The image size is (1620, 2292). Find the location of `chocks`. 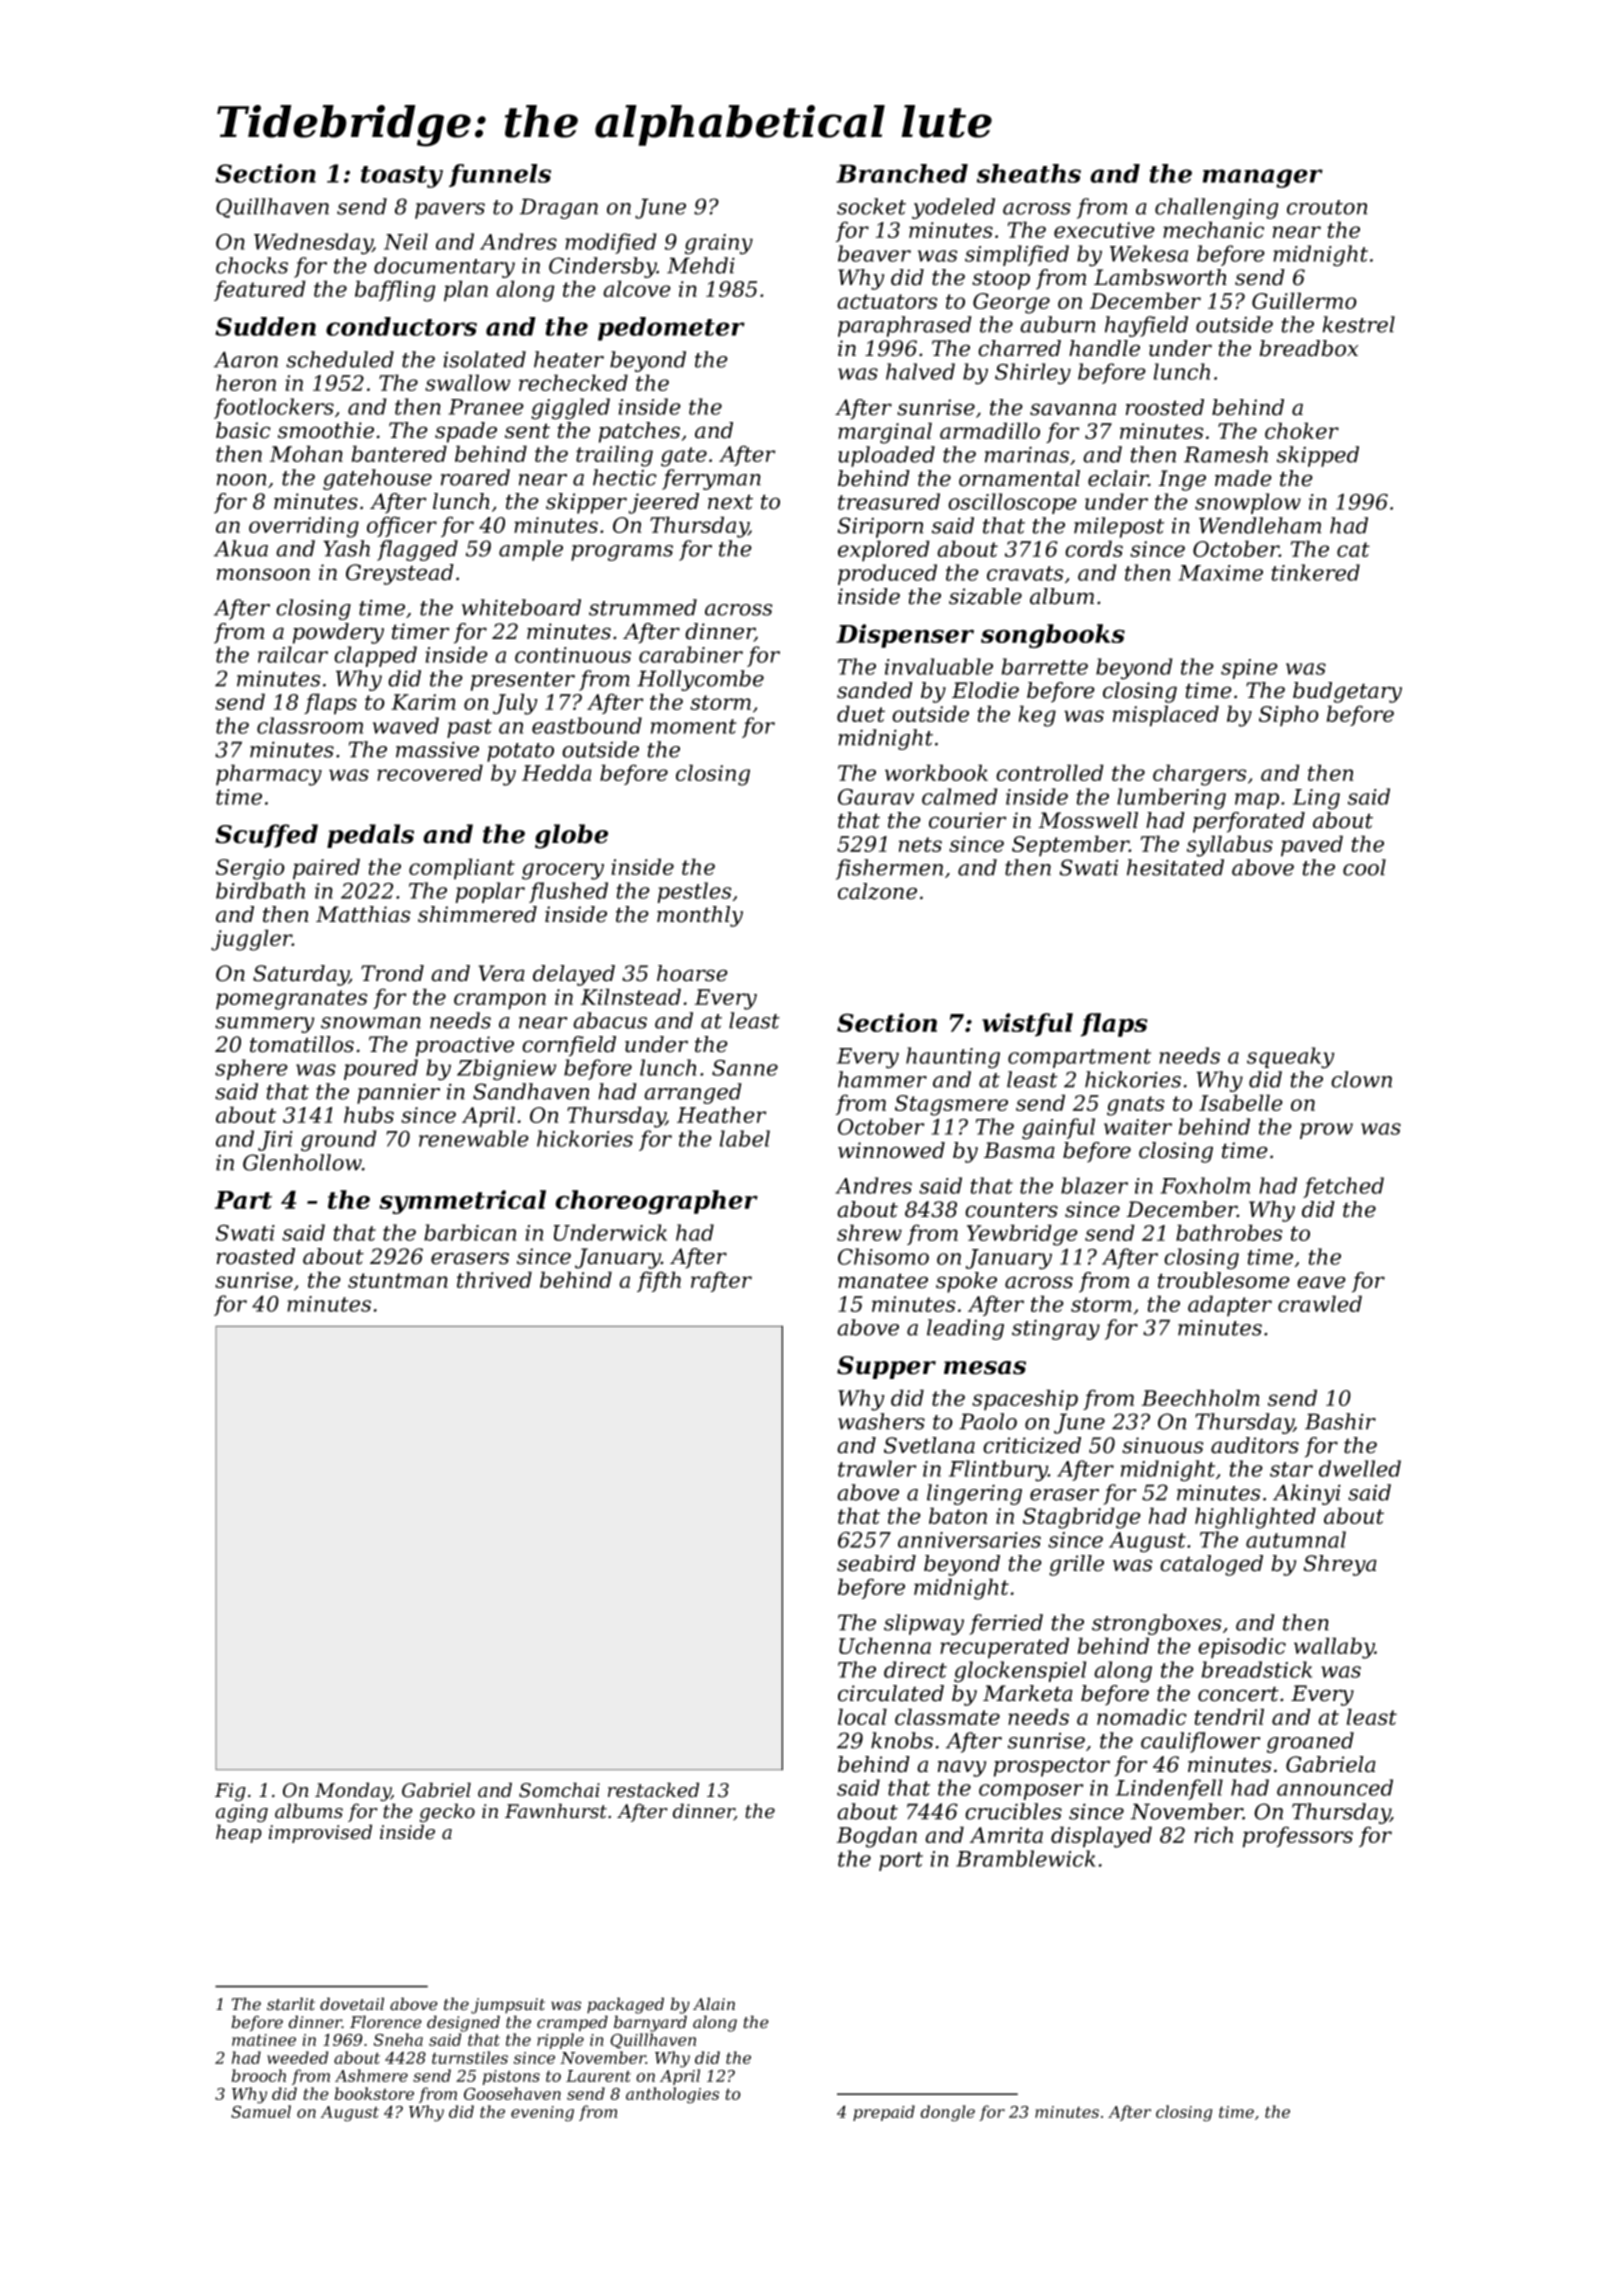

chocks is located at coordinates (252, 265).
